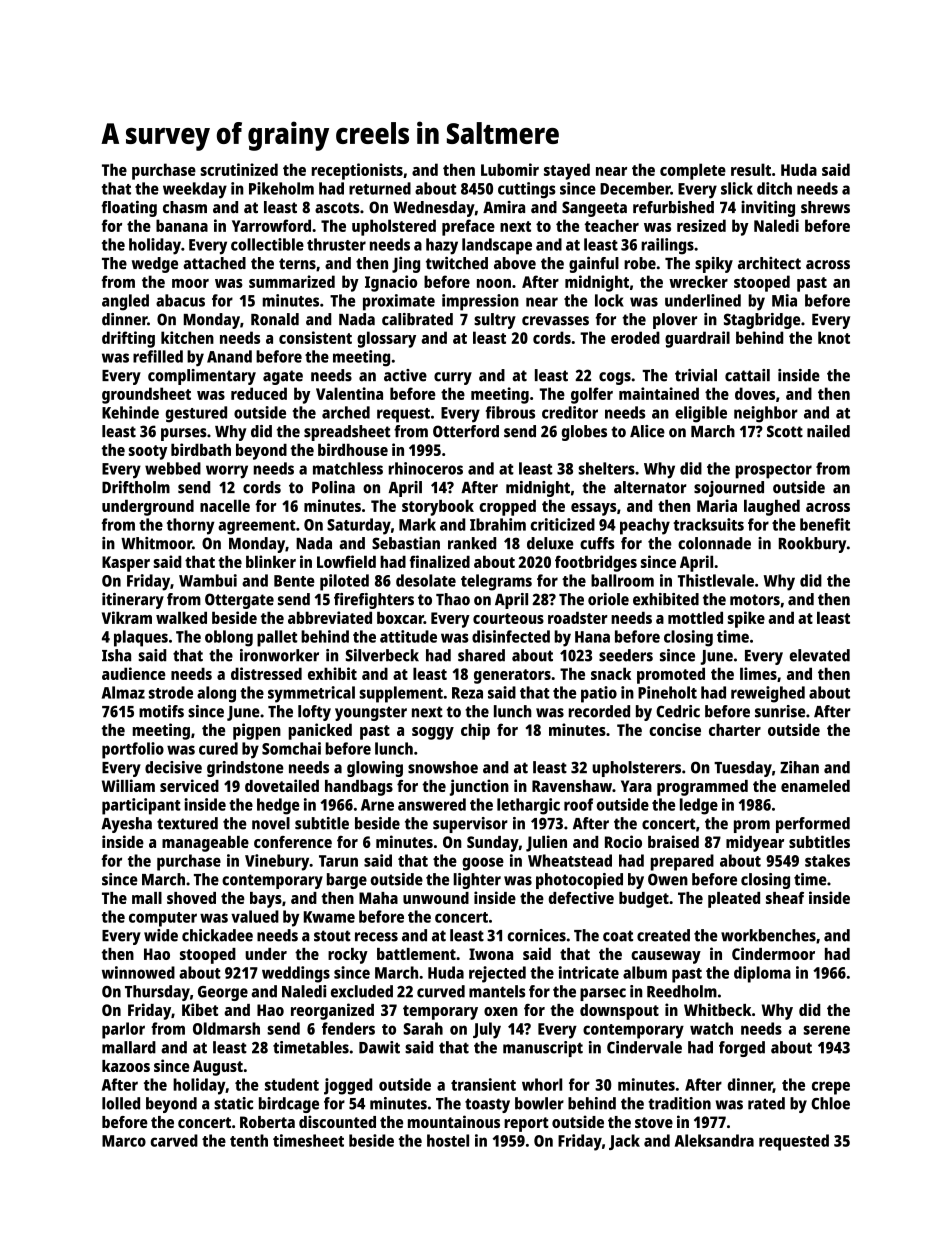  I want to click on scrutinized, so click(239, 169).
